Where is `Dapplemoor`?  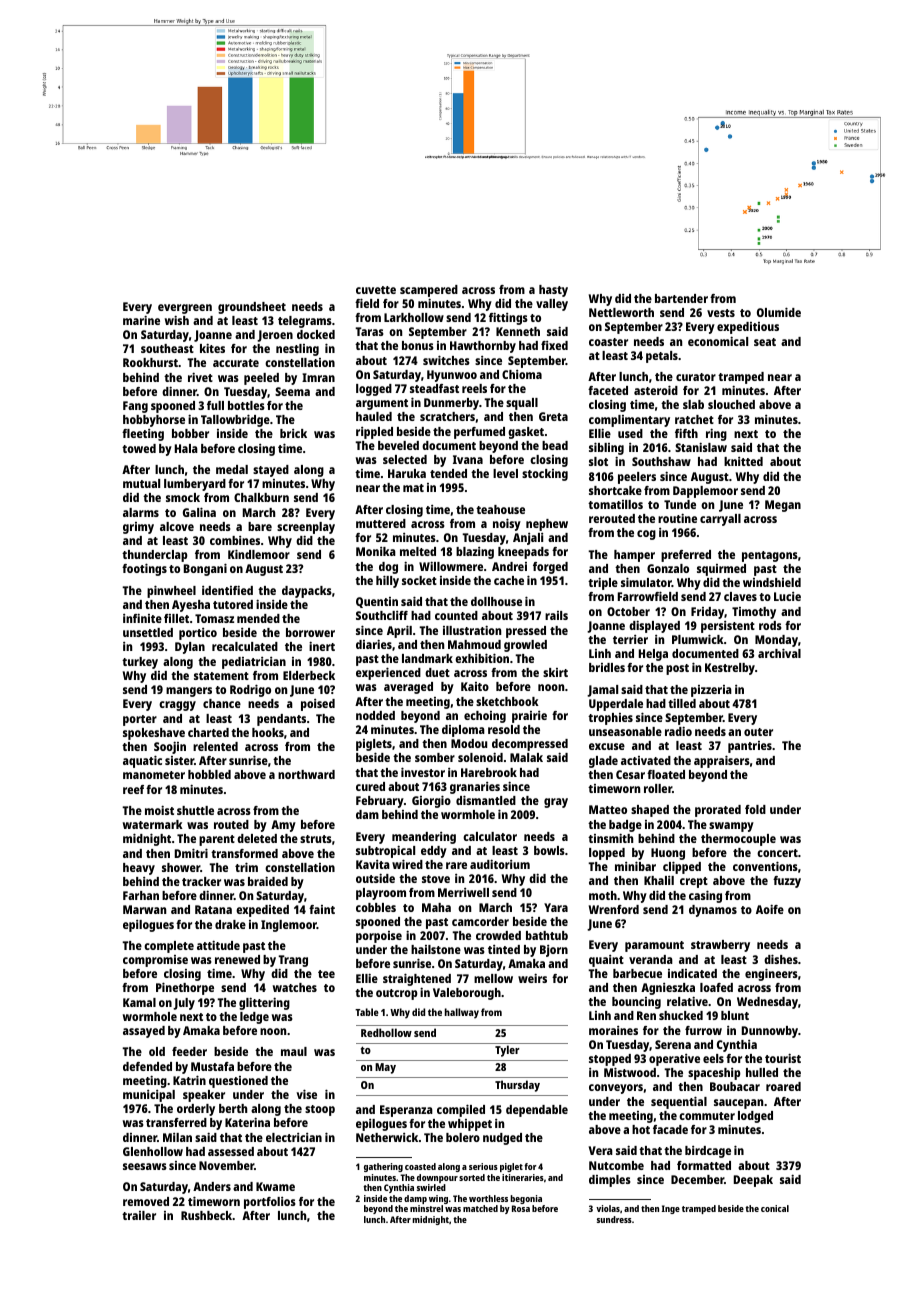 Dapplemoor is located at coordinates (705, 492).
